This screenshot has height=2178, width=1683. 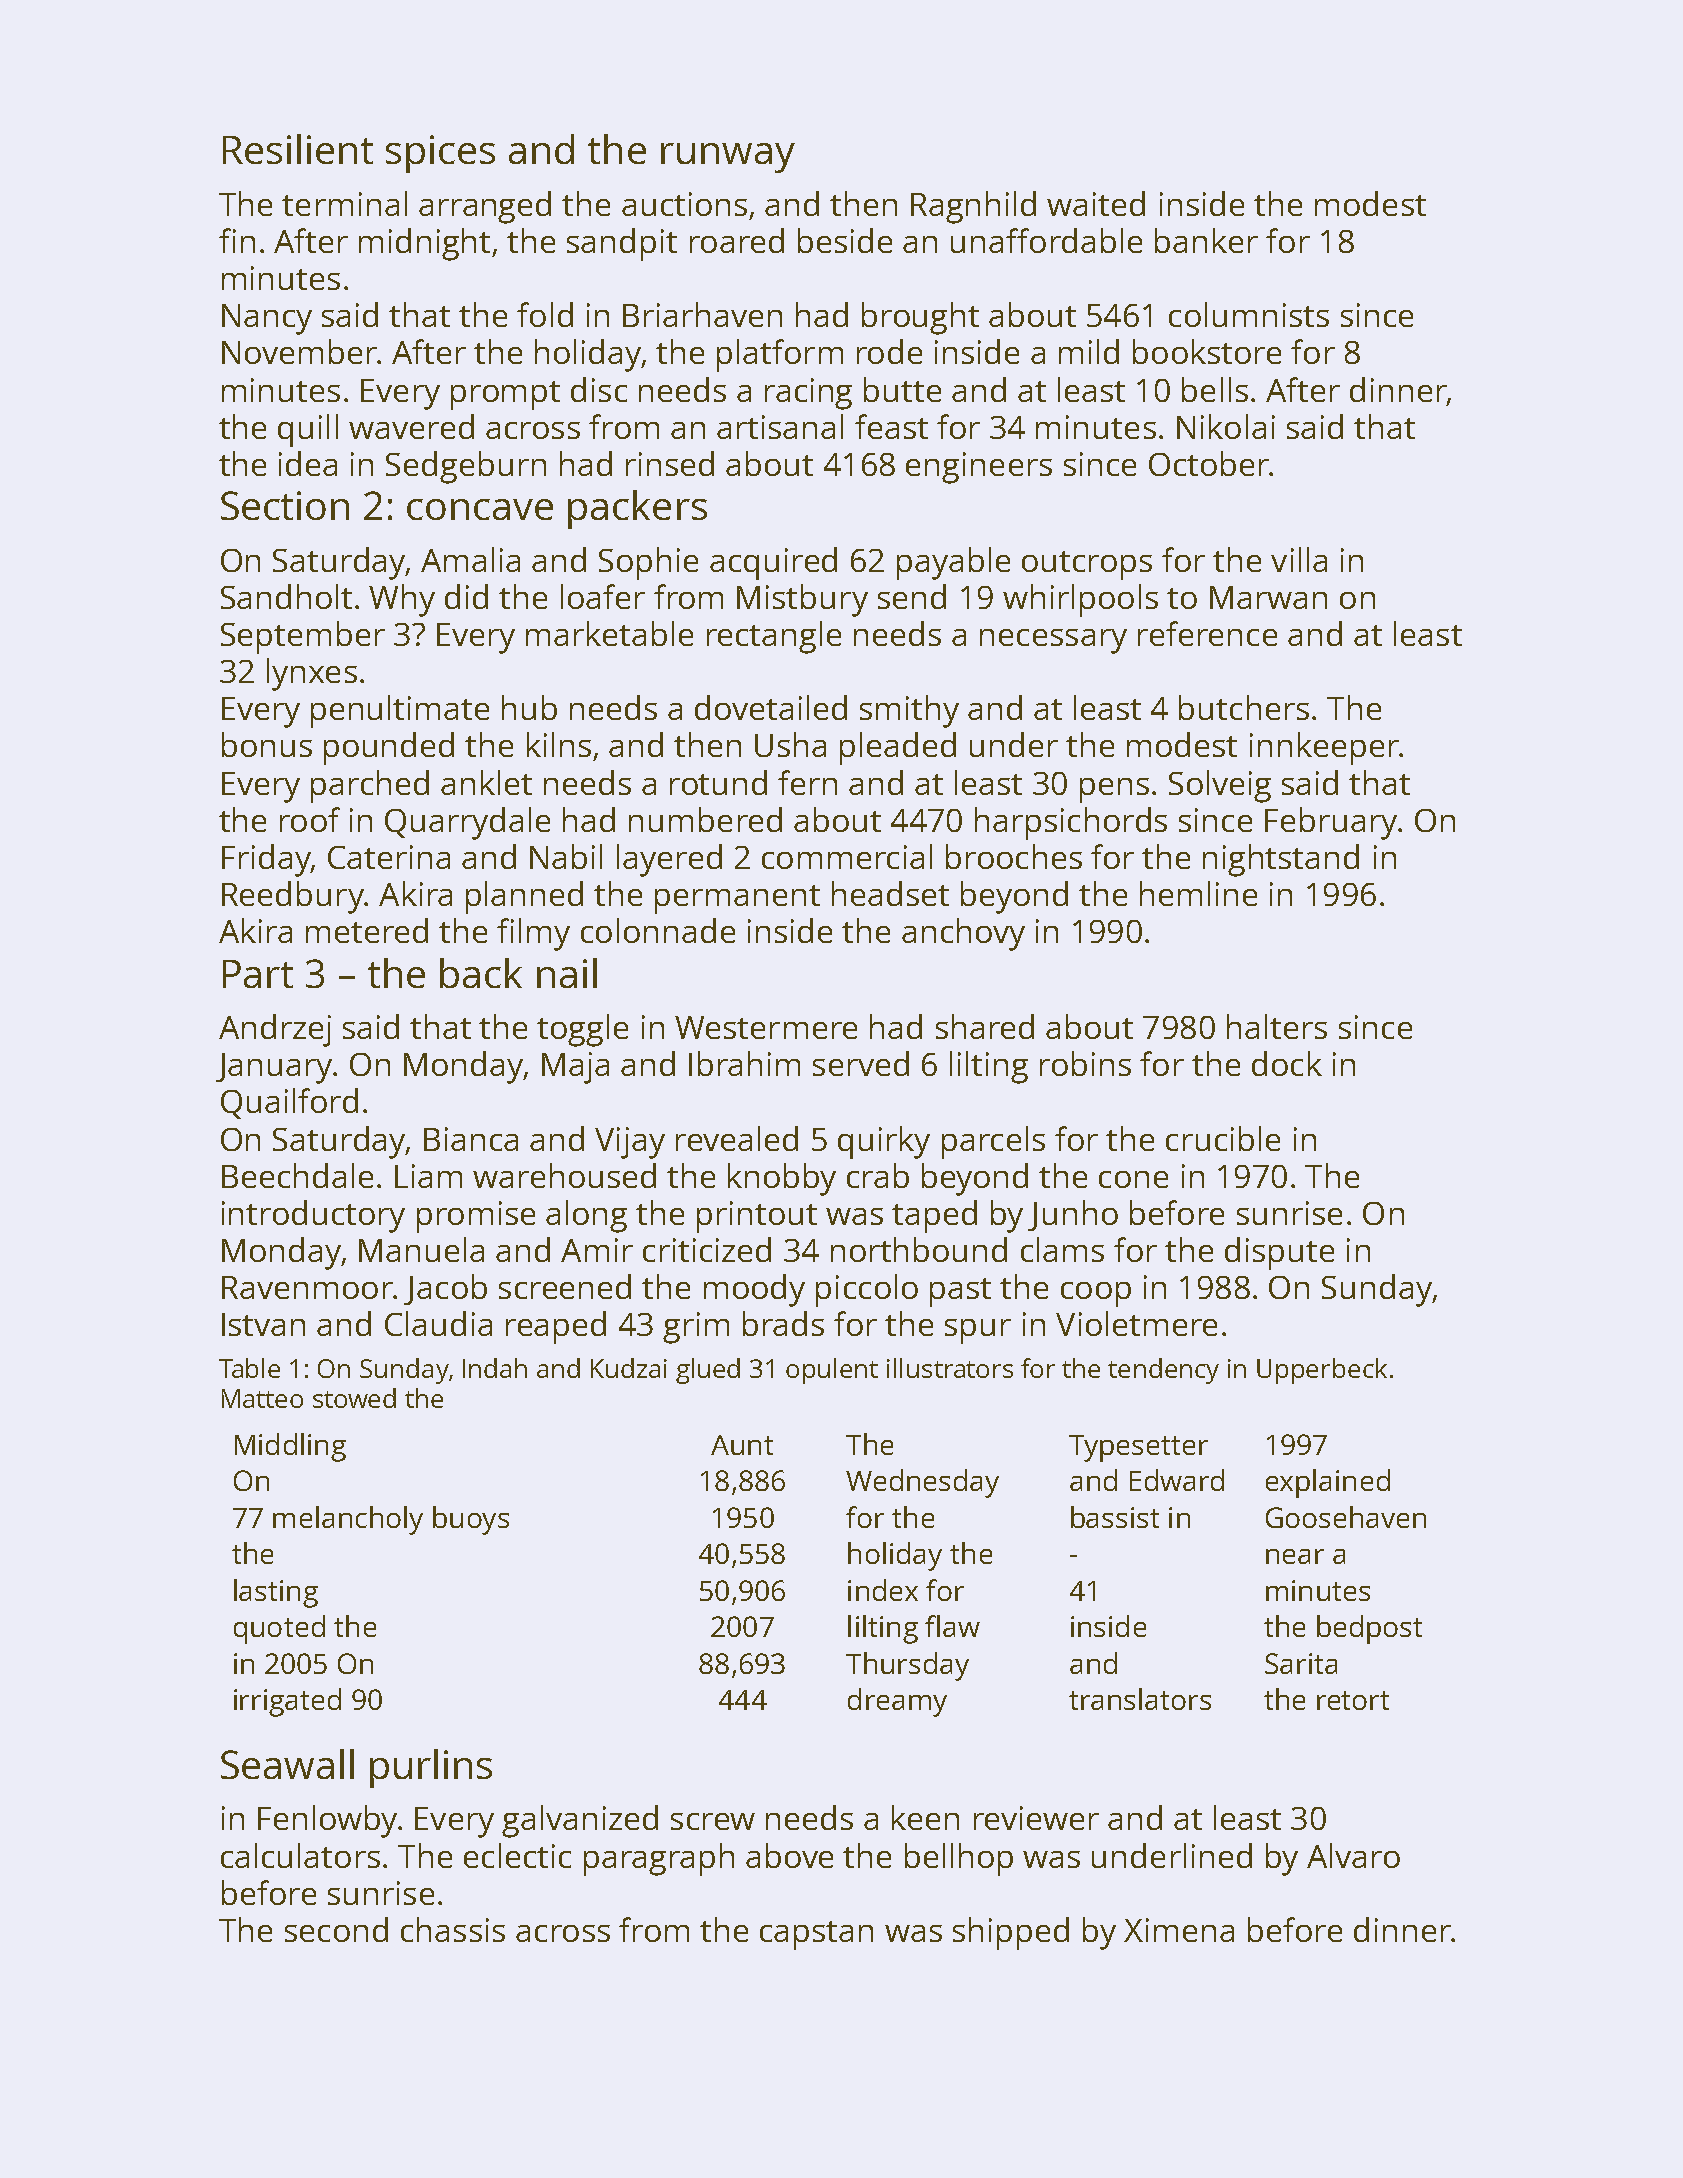 What do you see at coordinates (287, 1764) in the screenshot?
I see `Seawall` at bounding box center [287, 1764].
